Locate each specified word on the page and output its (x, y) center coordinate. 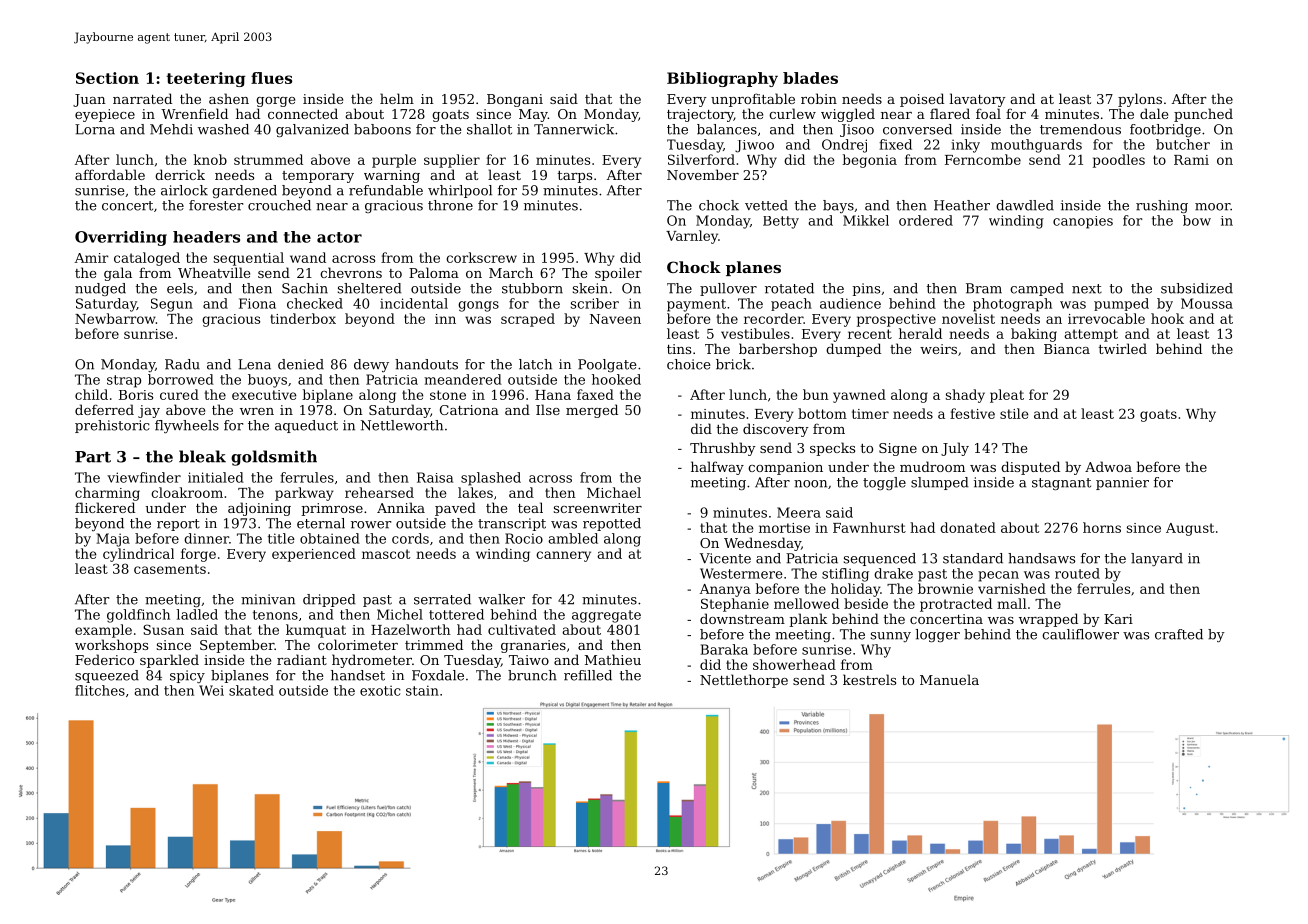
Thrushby (723, 449)
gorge (275, 102)
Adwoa (1108, 466)
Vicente (725, 558)
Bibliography (722, 79)
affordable (110, 174)
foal (988, 113)
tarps (575, 177)
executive (264, 395)
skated (251, 690)
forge (198, 555)
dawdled (1025, 205)
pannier (1122, 483)
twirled (1123, 348)
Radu (182, 364)
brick (733, 364)
